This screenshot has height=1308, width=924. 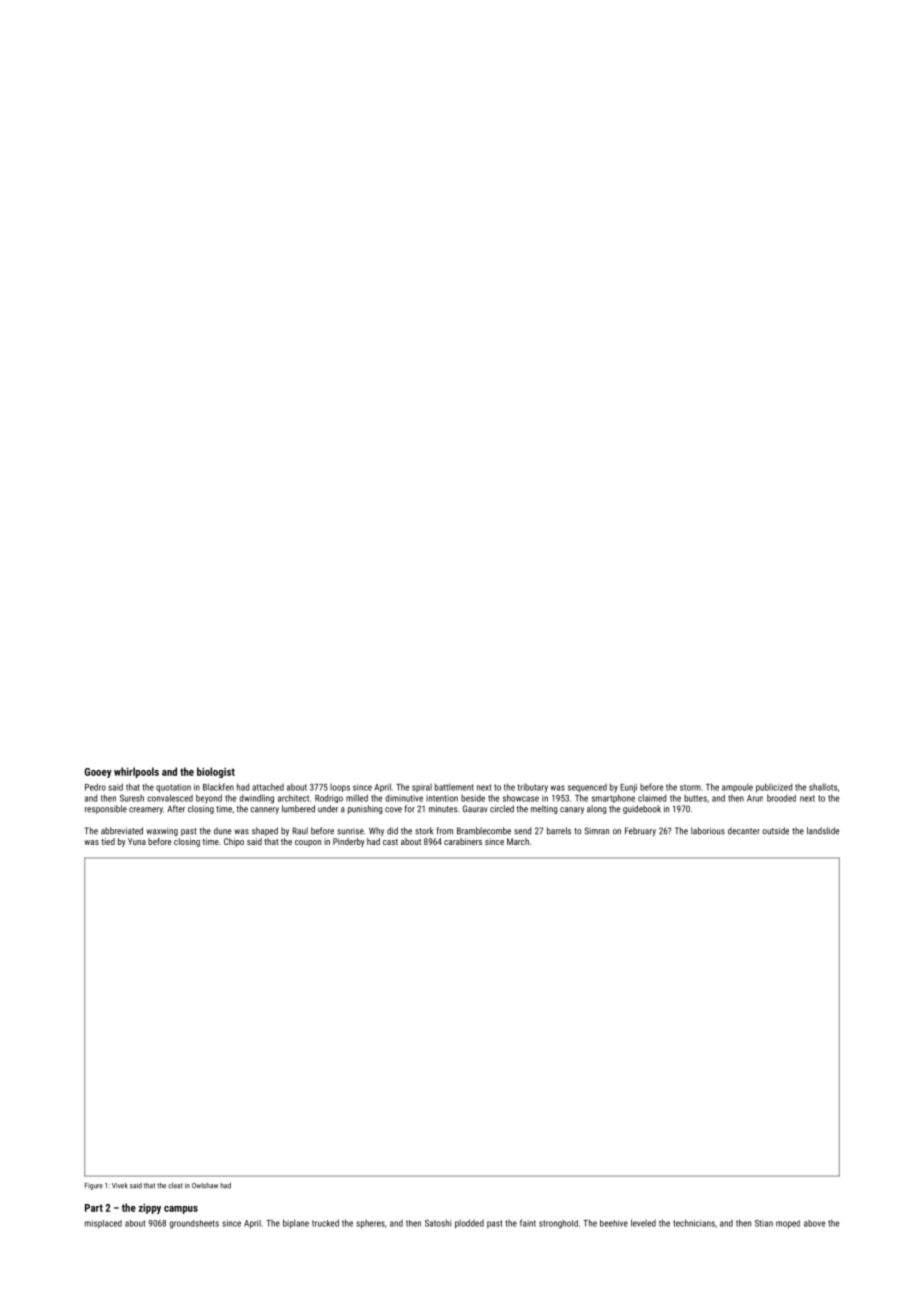 I want to click on laborious, so click(x=708, y=831).
